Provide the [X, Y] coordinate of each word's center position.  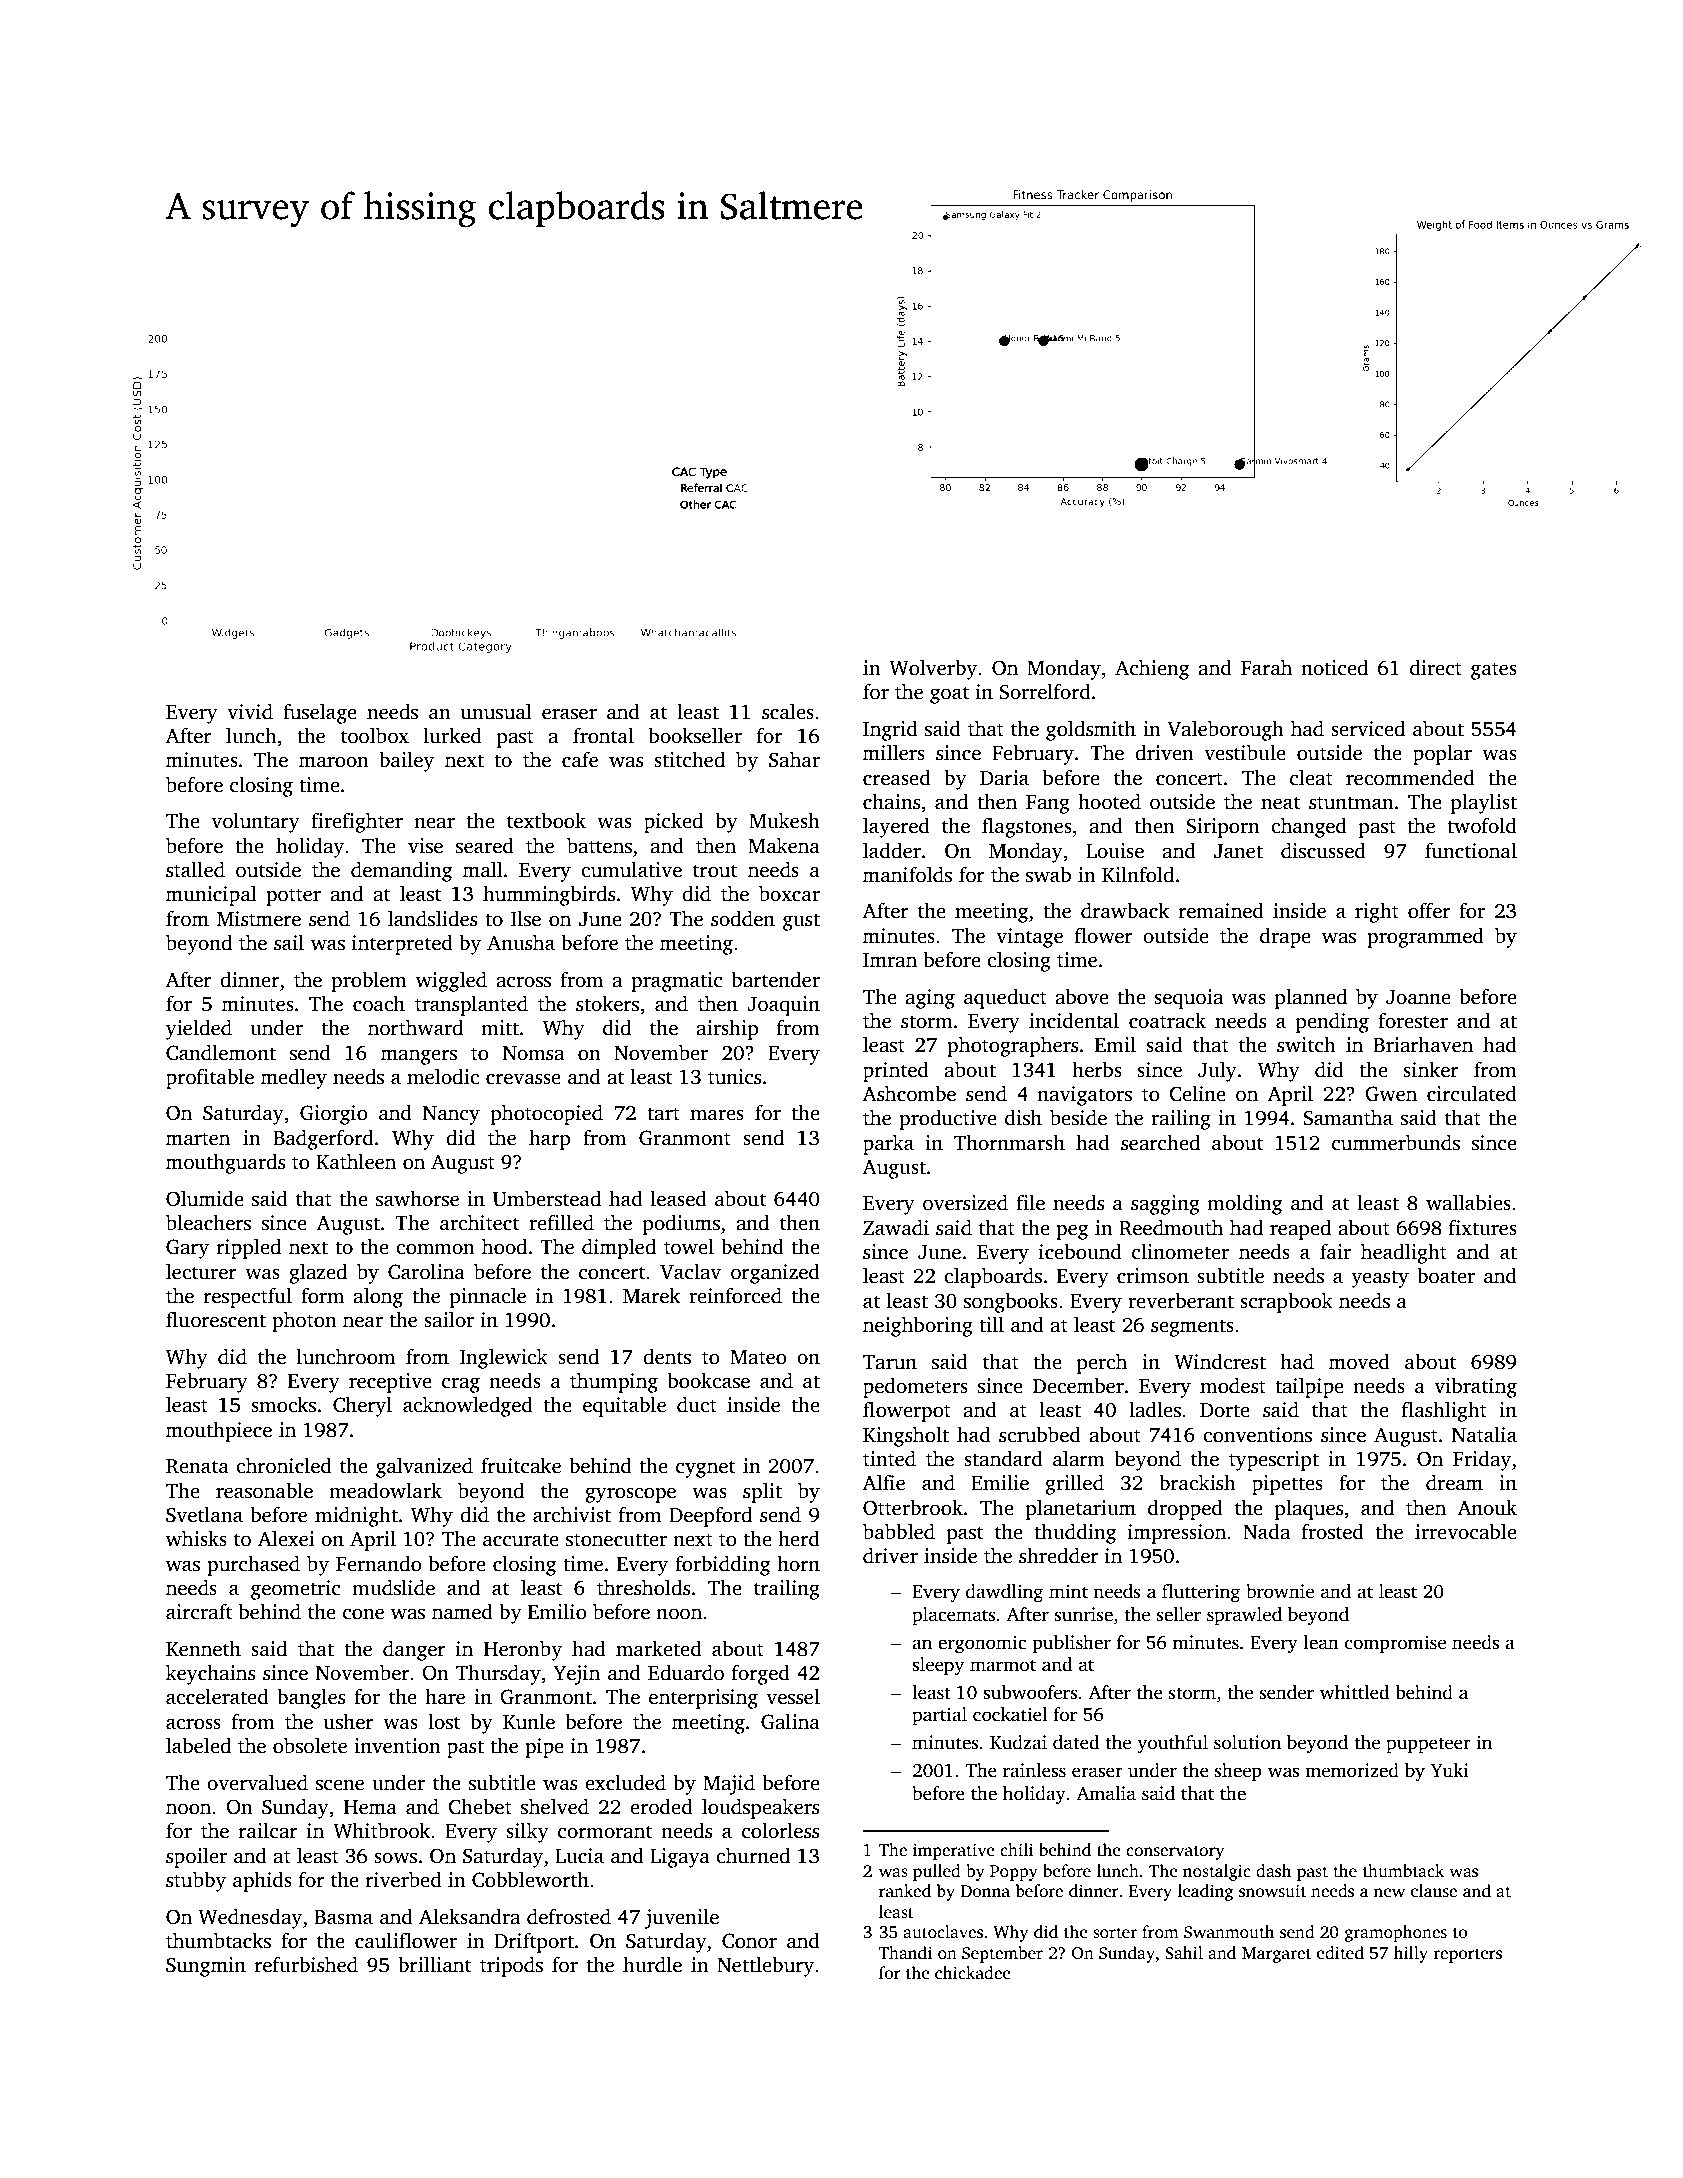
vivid [250, 711]
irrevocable [1466, 1531]
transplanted [471, 1005]
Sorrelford [1045, 691]
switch [1306, 1044]
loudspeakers [760, 1808]
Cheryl [362, 1406]
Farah [1266, 667]
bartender [775, 979]
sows [395, 1858]
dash [1273, 1871]
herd [799, 1538]
